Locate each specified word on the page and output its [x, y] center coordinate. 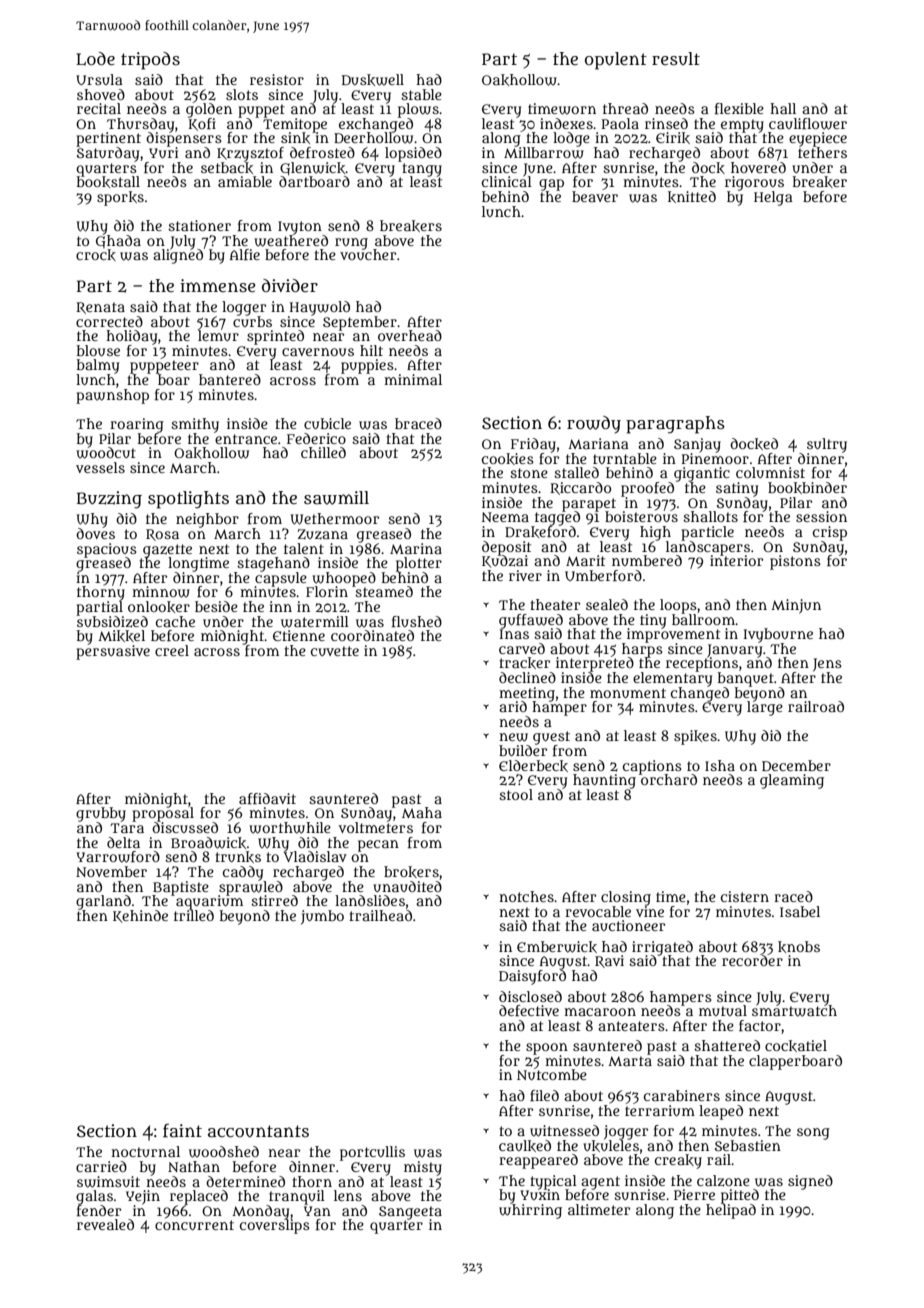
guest [551, 738]
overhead [410, 335]
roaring [137, 425]
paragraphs [675, 425]
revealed [105, 1224]
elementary [672, 679]
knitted [692, 197]
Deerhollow [373, 138]
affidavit [267, 798]
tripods [150, 61]
